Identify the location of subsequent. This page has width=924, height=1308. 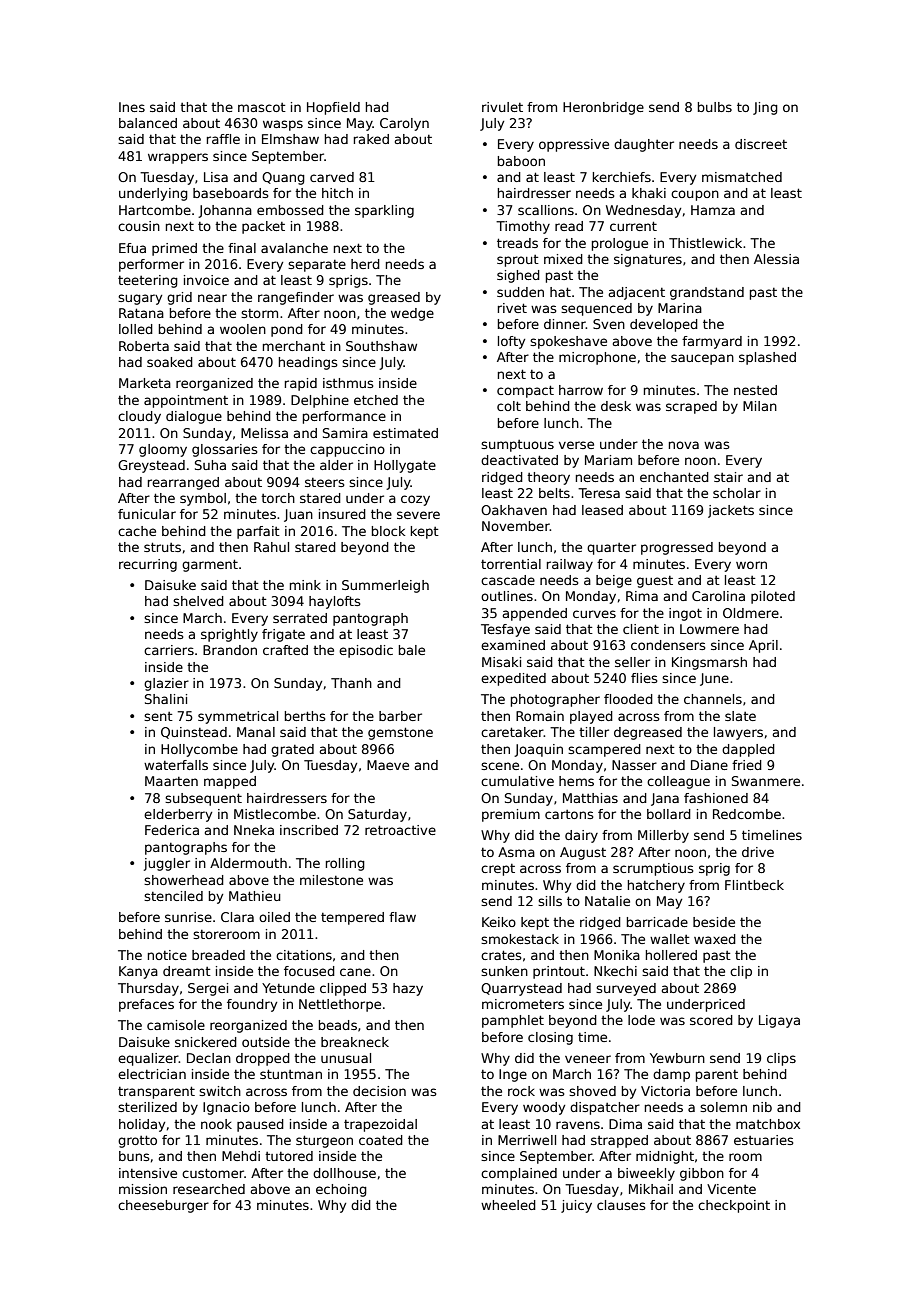
(203, 799).
